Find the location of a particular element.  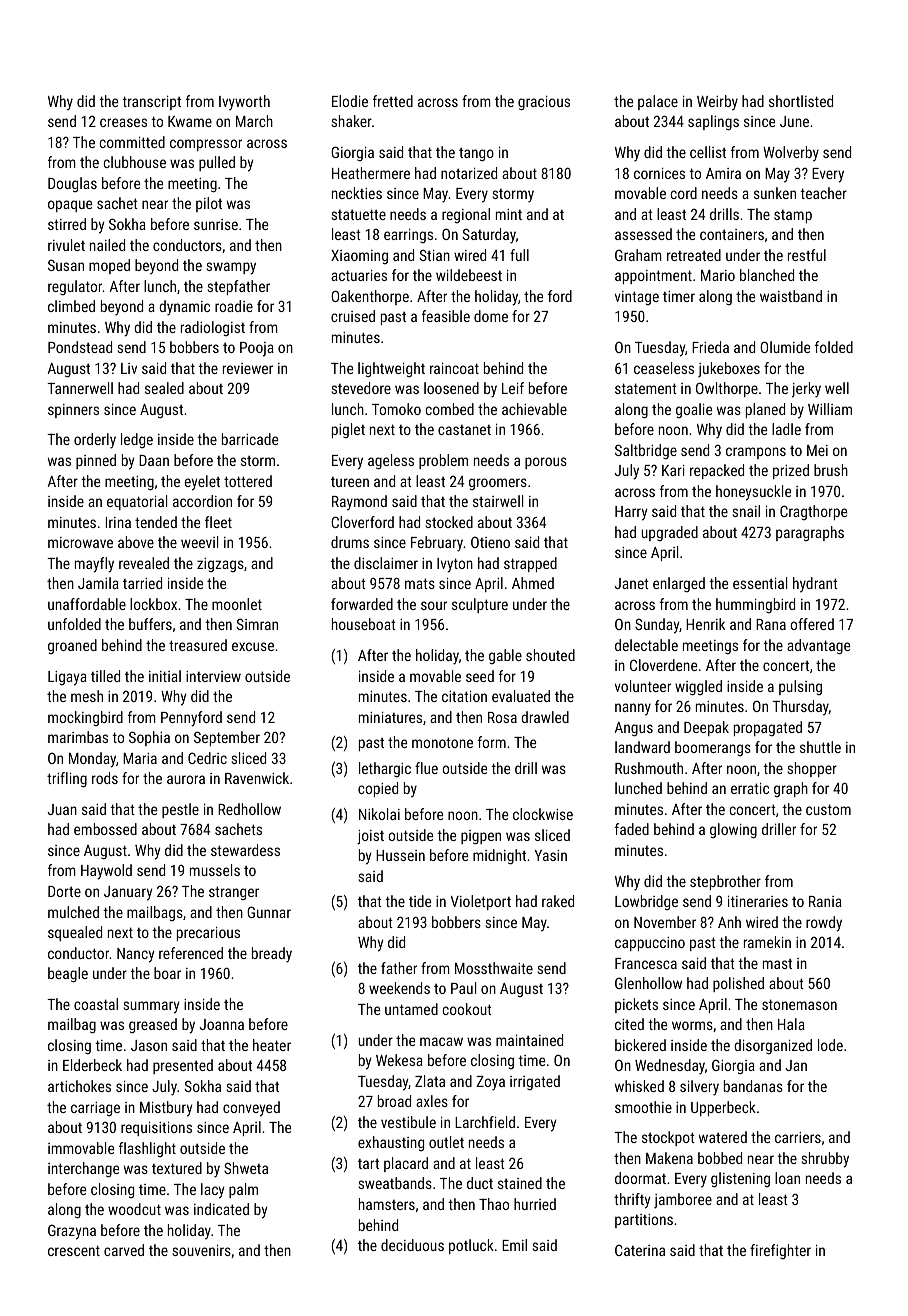

shortlisted is located at coordinates (801, 101).
